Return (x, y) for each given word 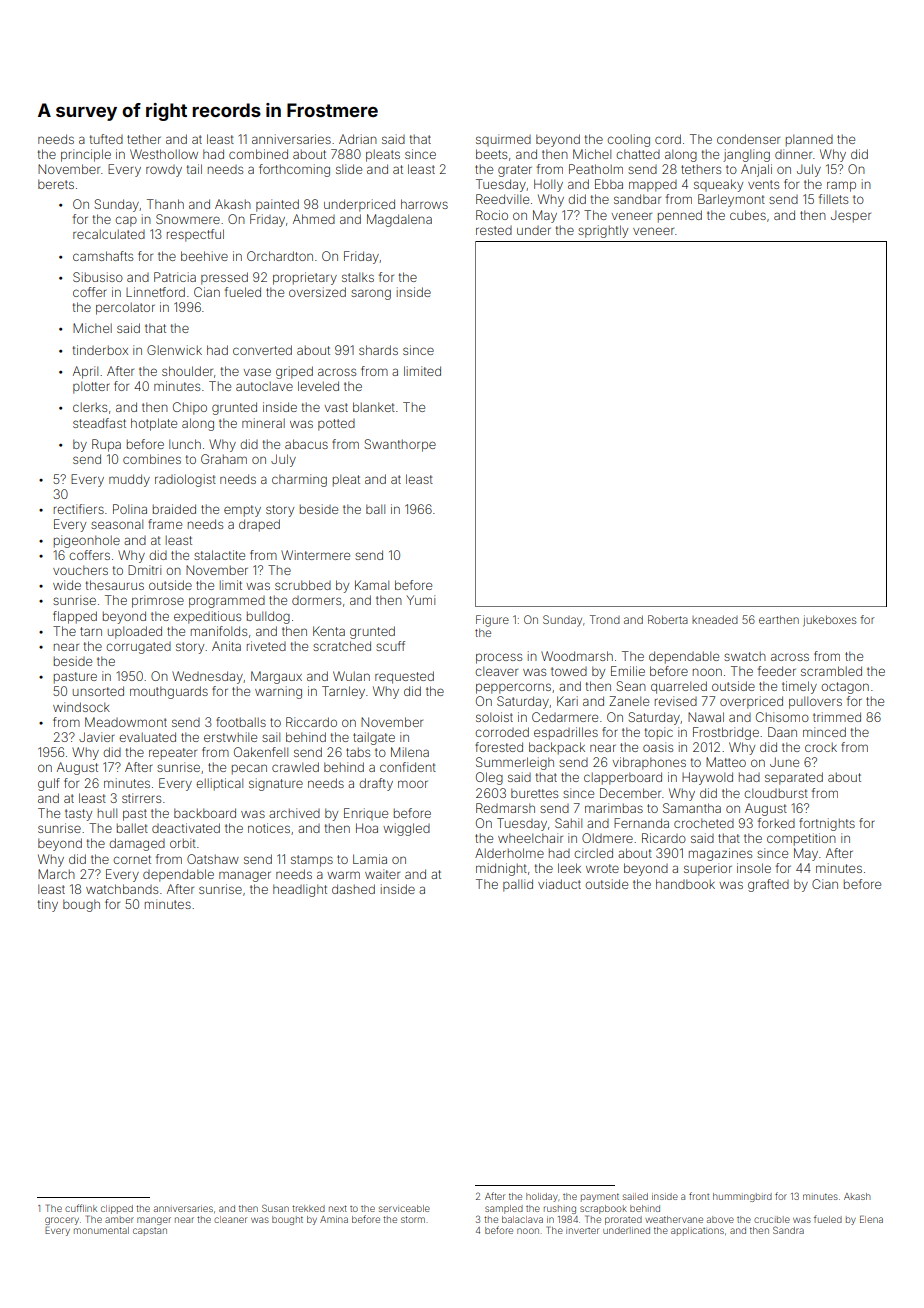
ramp (841, 186)
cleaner (230, 1219)
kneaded (715, 619)
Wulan (351, 676)
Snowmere (188, 219)
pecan (249, 769)
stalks (358, 277)
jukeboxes (830, 621)
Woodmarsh (577, 656)
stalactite (219, 555)
